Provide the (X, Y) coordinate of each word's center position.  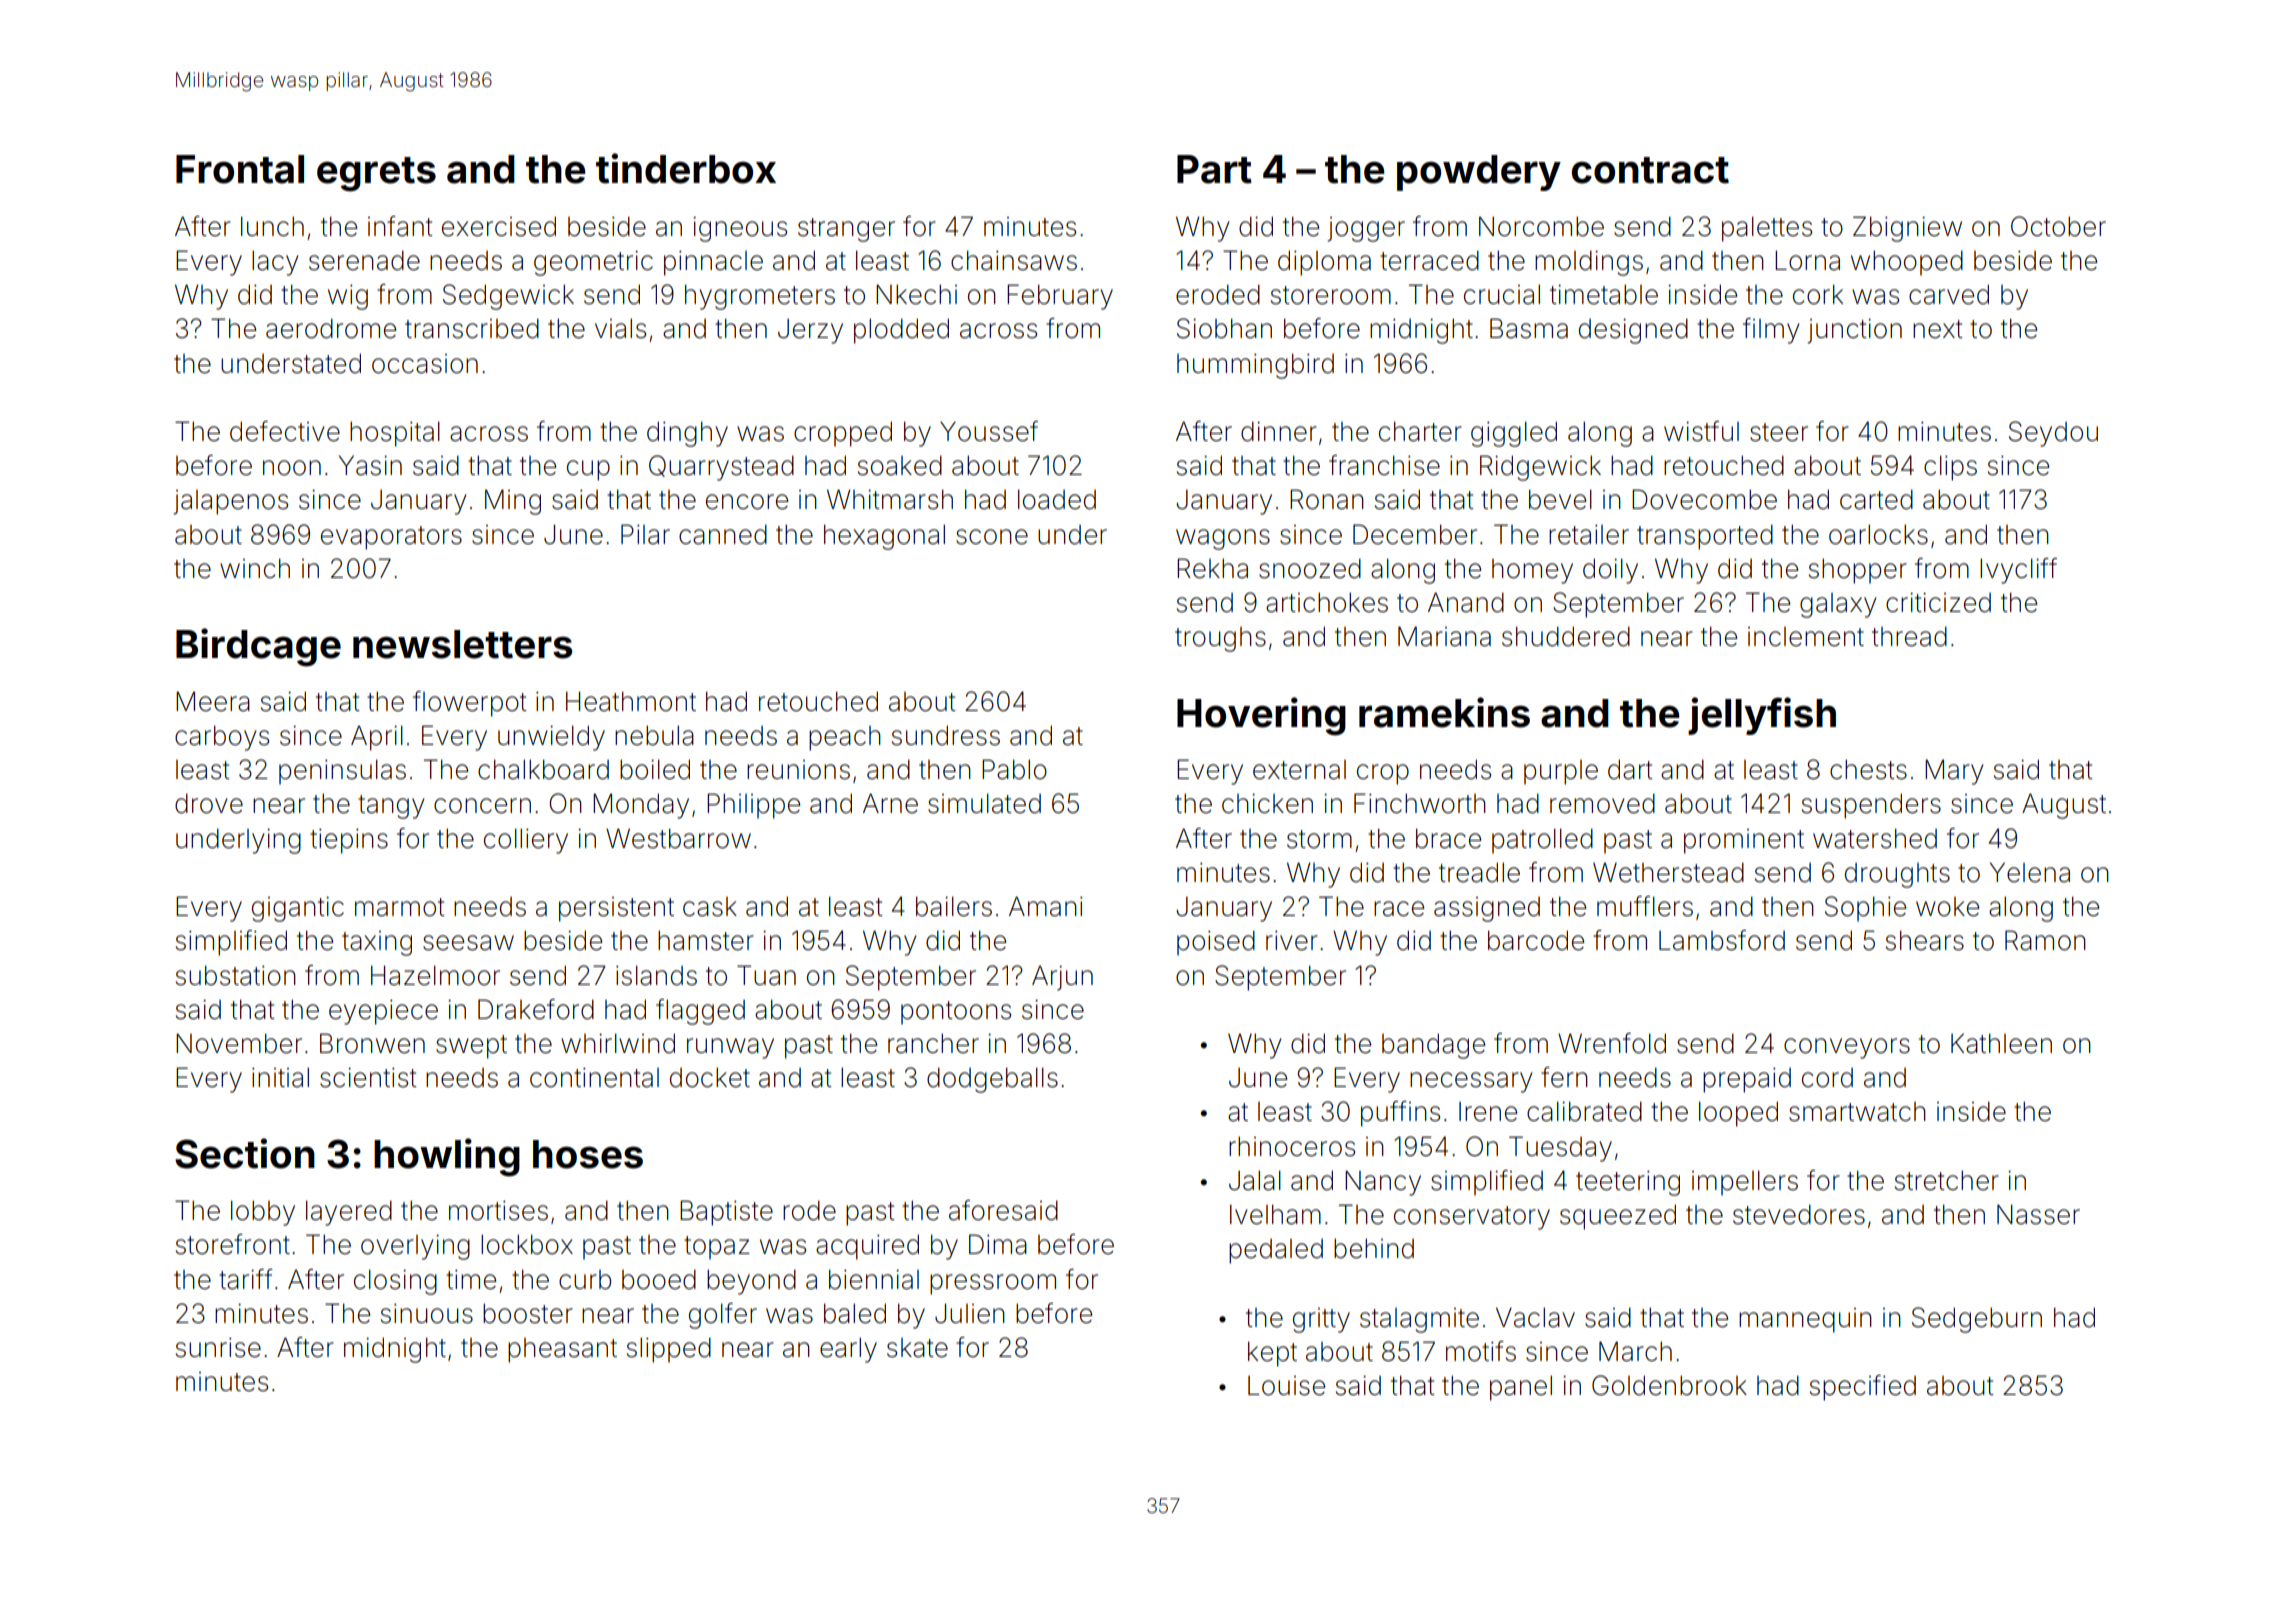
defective (285, 431)
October (2058, 226)
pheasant (562, 1350)
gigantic (298, 909)
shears (1925, 940)
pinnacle (713, 263)
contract (1650, 170)
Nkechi (916, 294)
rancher (933, 1043)
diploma (1324, 263)
